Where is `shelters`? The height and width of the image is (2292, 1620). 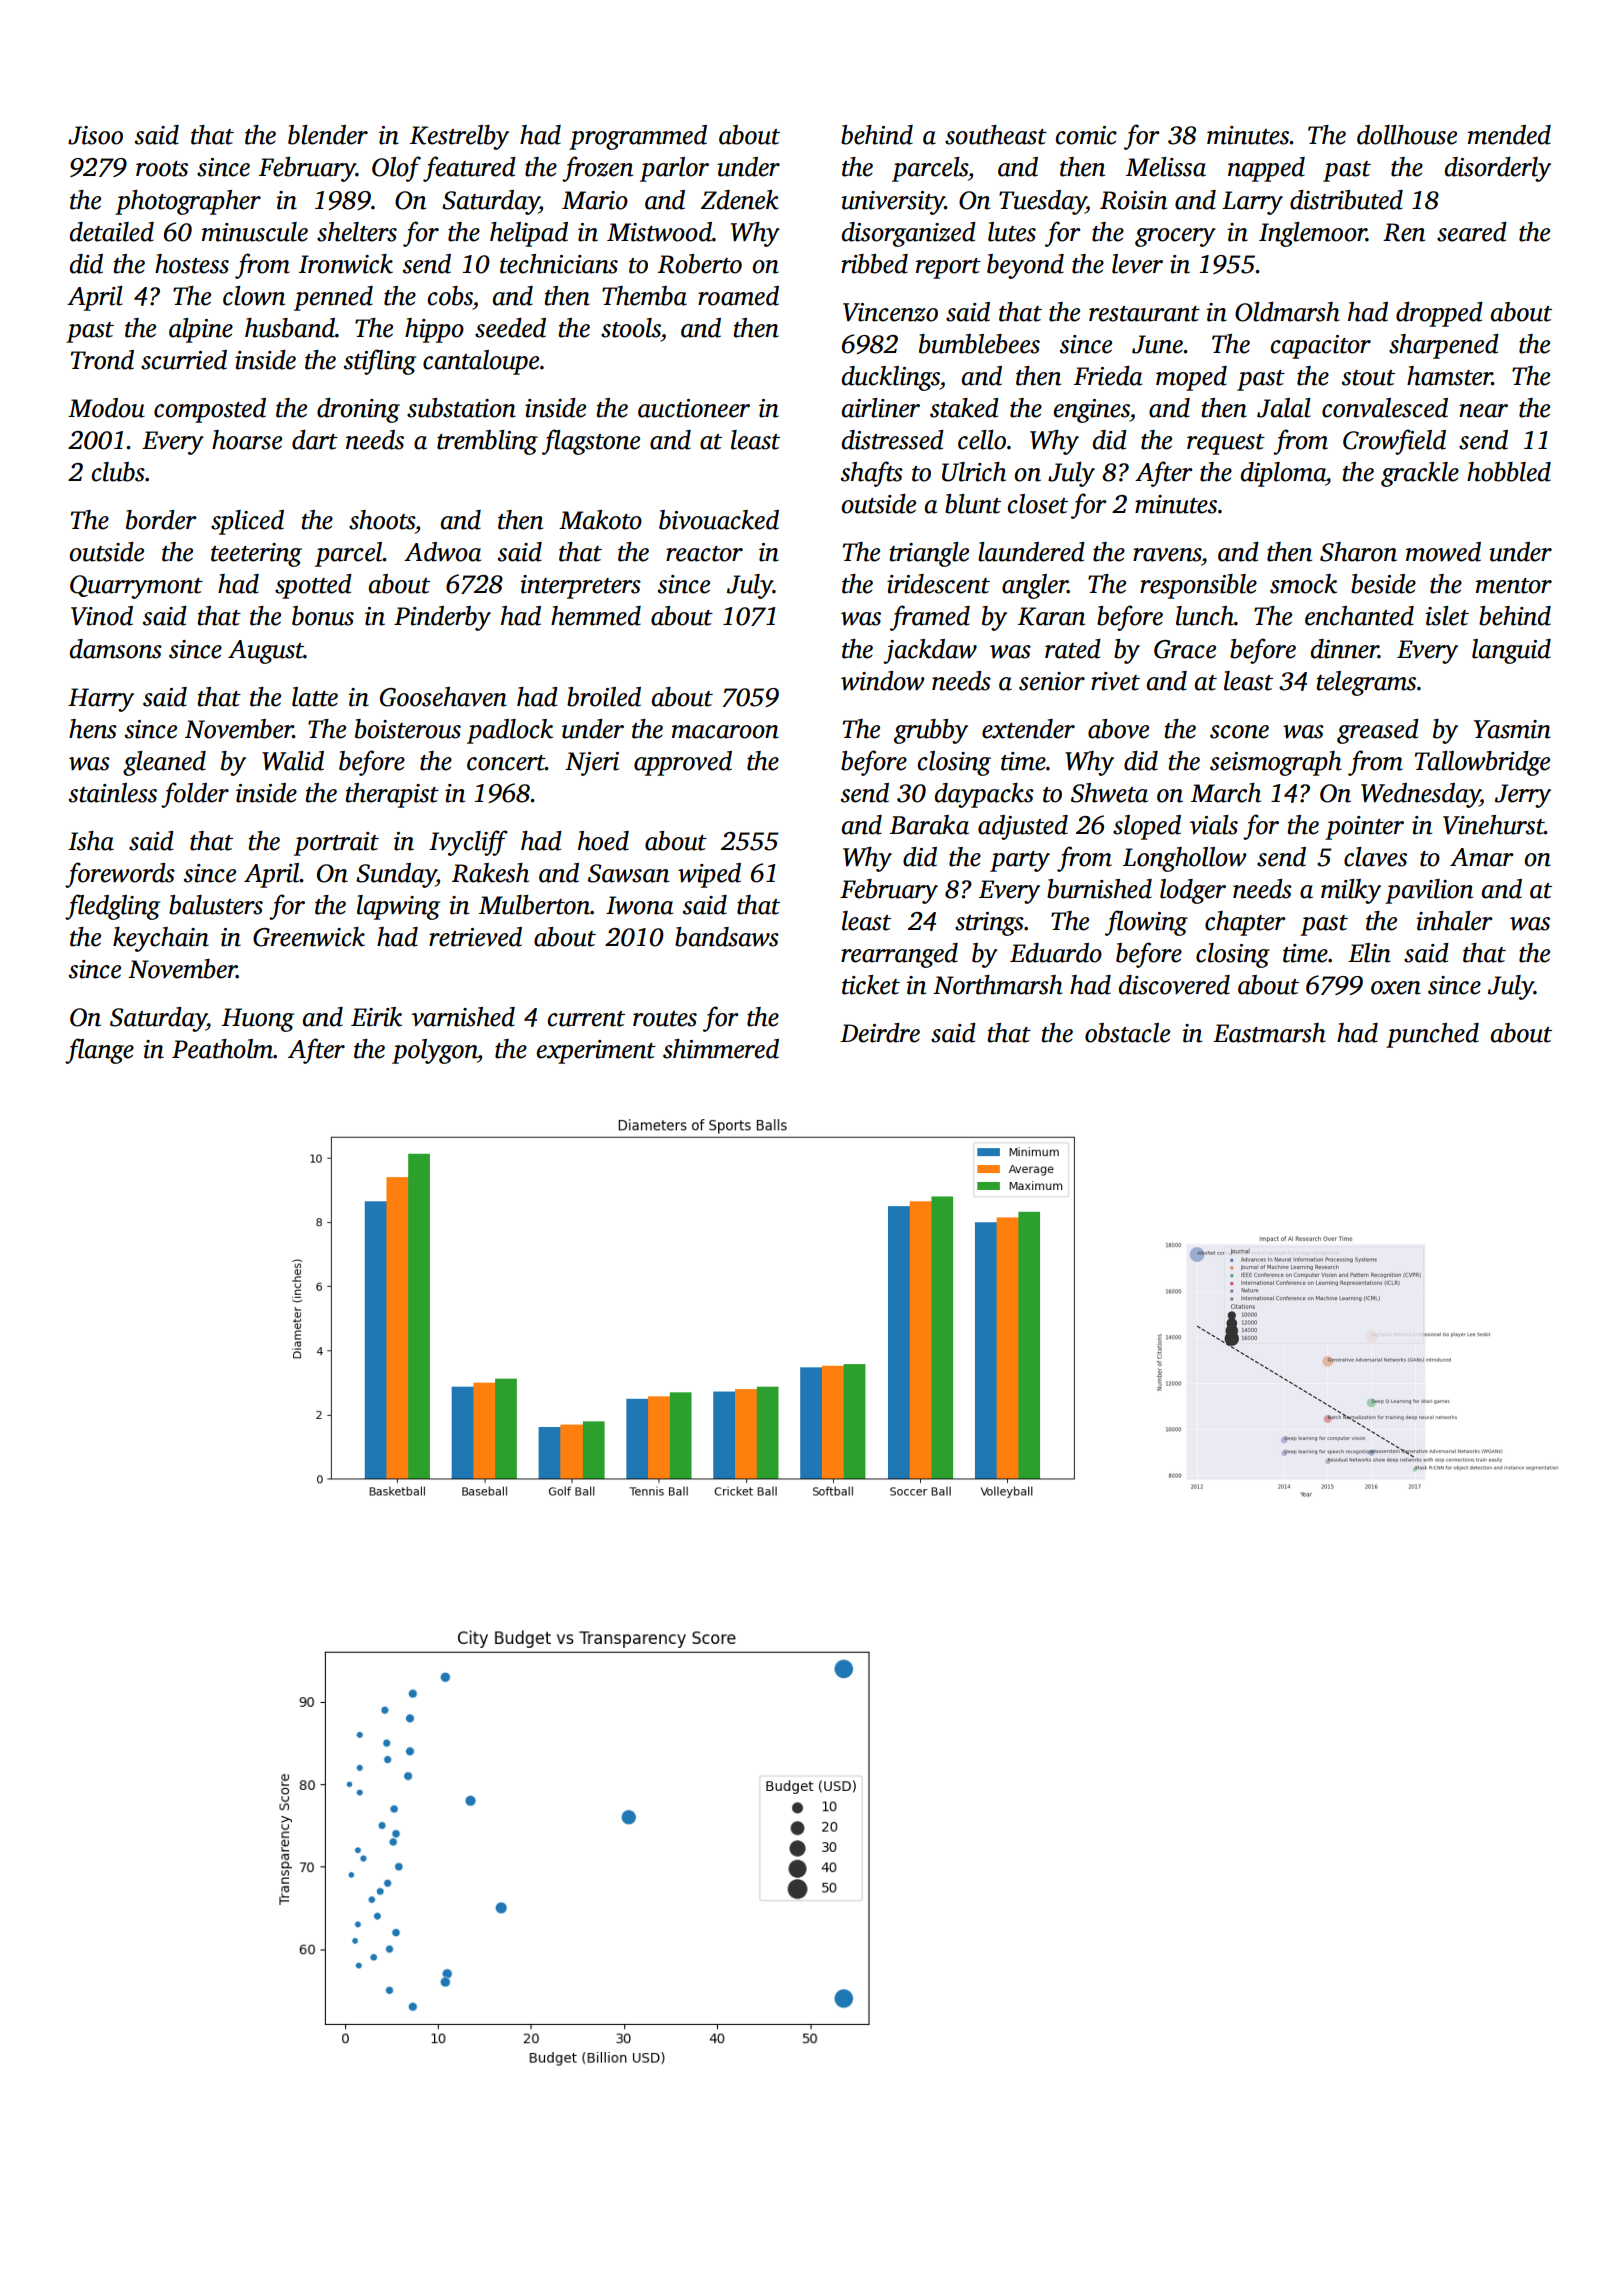
shelters is located at coordinates (357, 232).
